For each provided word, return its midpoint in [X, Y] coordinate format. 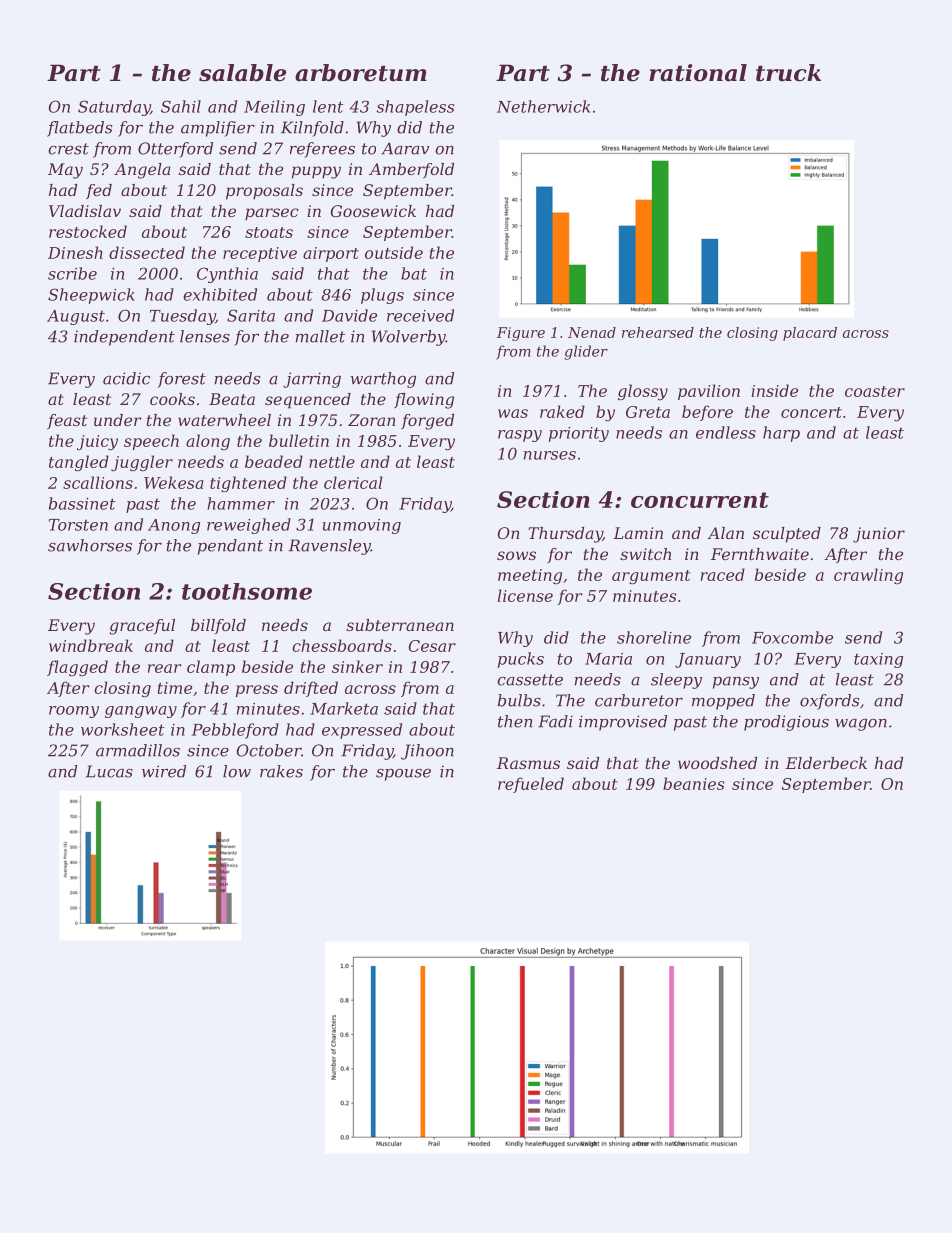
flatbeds [79, 129]
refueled [531, 785]
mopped [723, 702]
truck [788, 73]
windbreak [91, 645]
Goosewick [373, 211]
